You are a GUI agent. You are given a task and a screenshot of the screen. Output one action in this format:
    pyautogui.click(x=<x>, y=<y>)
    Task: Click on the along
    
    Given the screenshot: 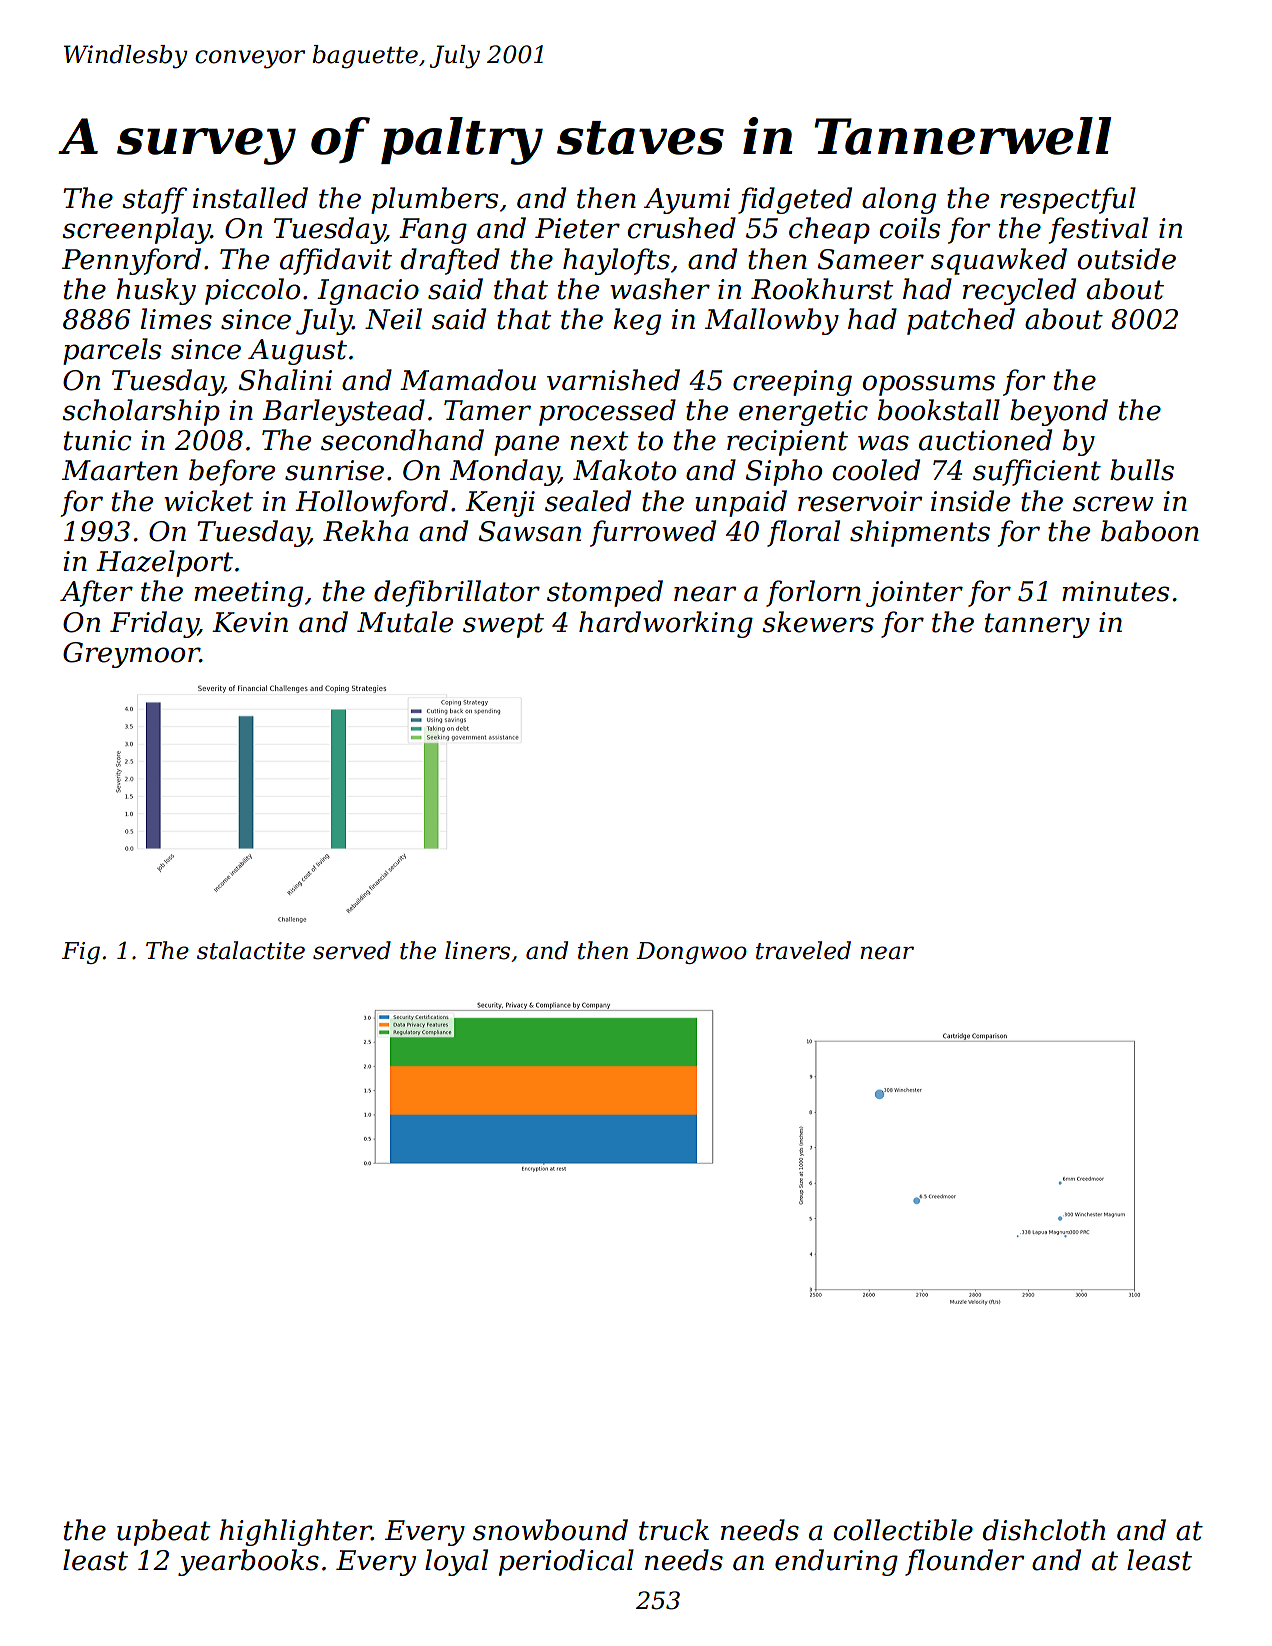 What is the action you would take?
    pyautogui.click(x=899, y=200)
